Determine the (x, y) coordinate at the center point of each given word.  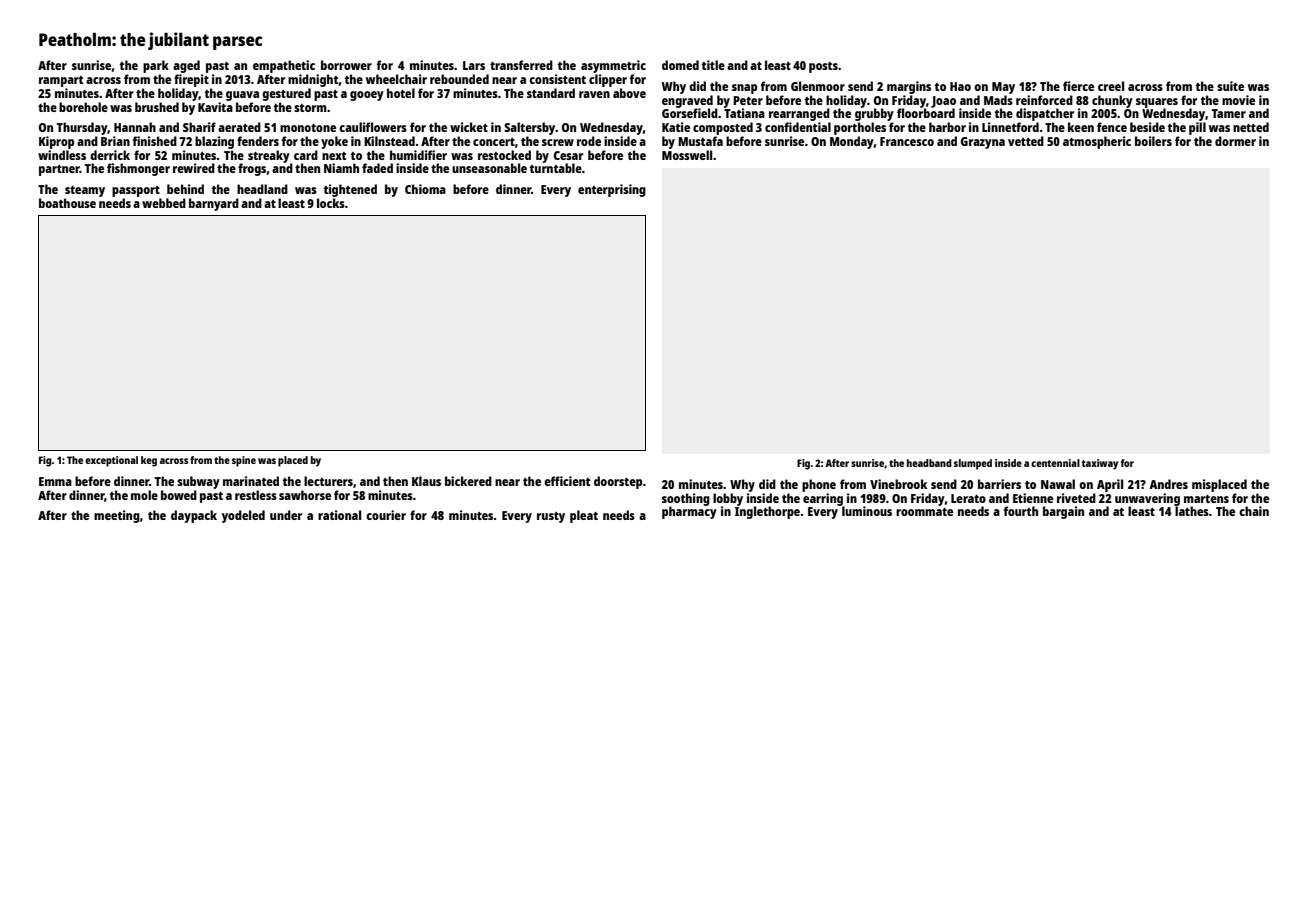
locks (331, 203)
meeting (117, 516)
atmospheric (1097, 142)
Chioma (425, 189)
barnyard (214, 204)
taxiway (1100, 464)
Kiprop (56, 142)
